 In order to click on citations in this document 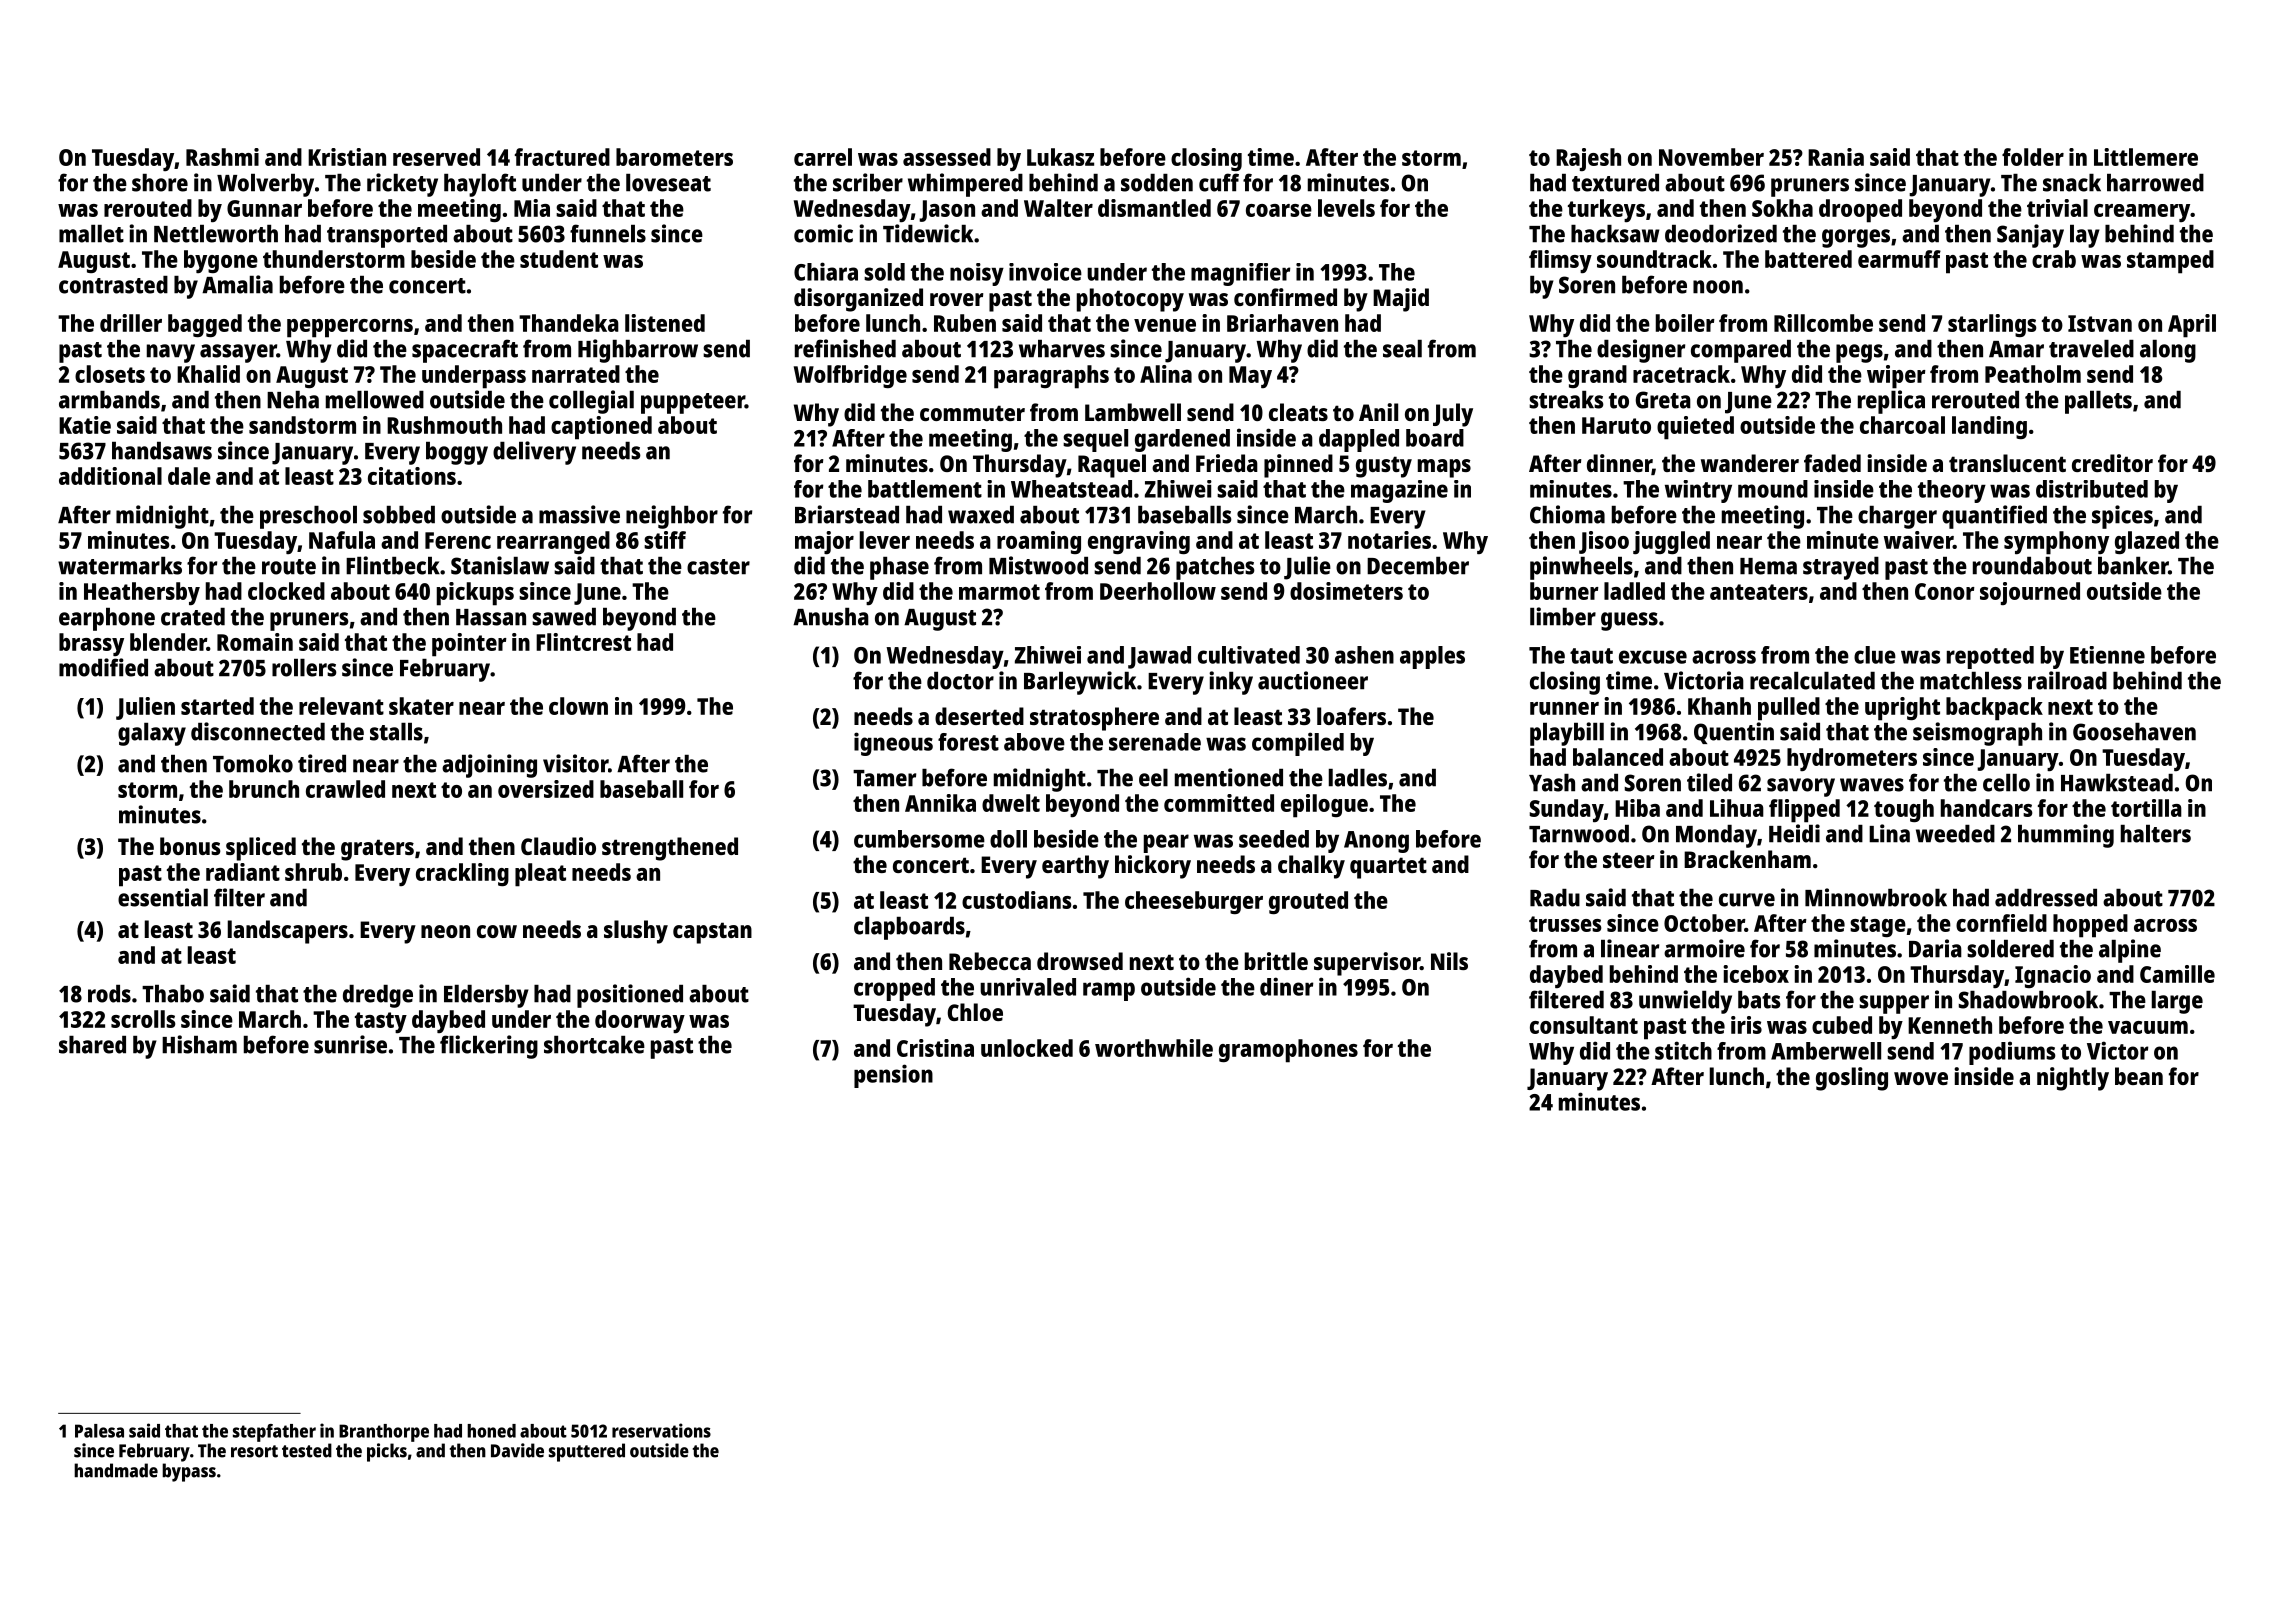, I will do `click(412, 476)`.
